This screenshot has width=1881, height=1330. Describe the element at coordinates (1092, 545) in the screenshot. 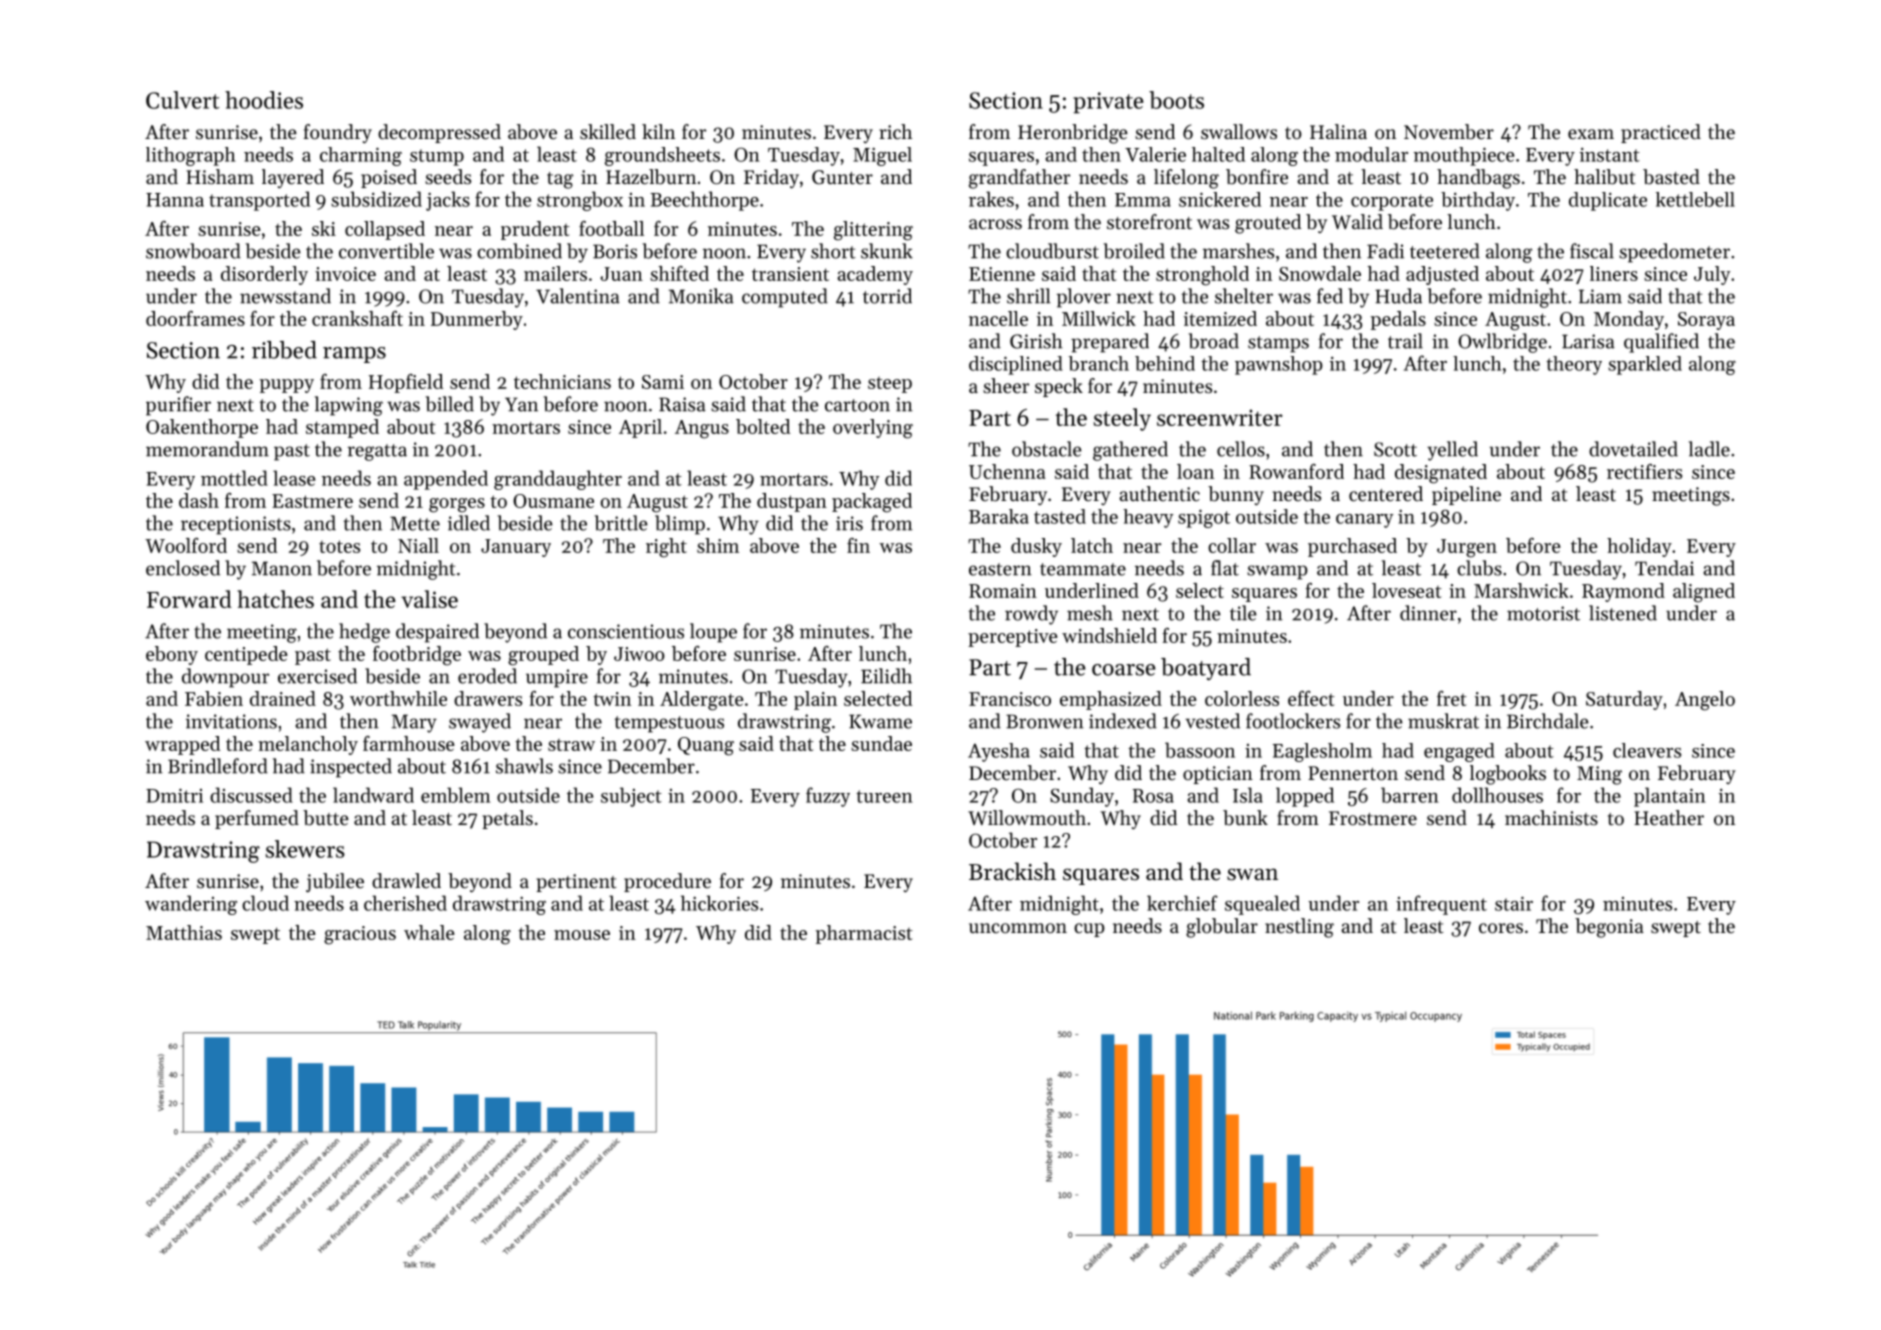

I see `latch` at that location.
